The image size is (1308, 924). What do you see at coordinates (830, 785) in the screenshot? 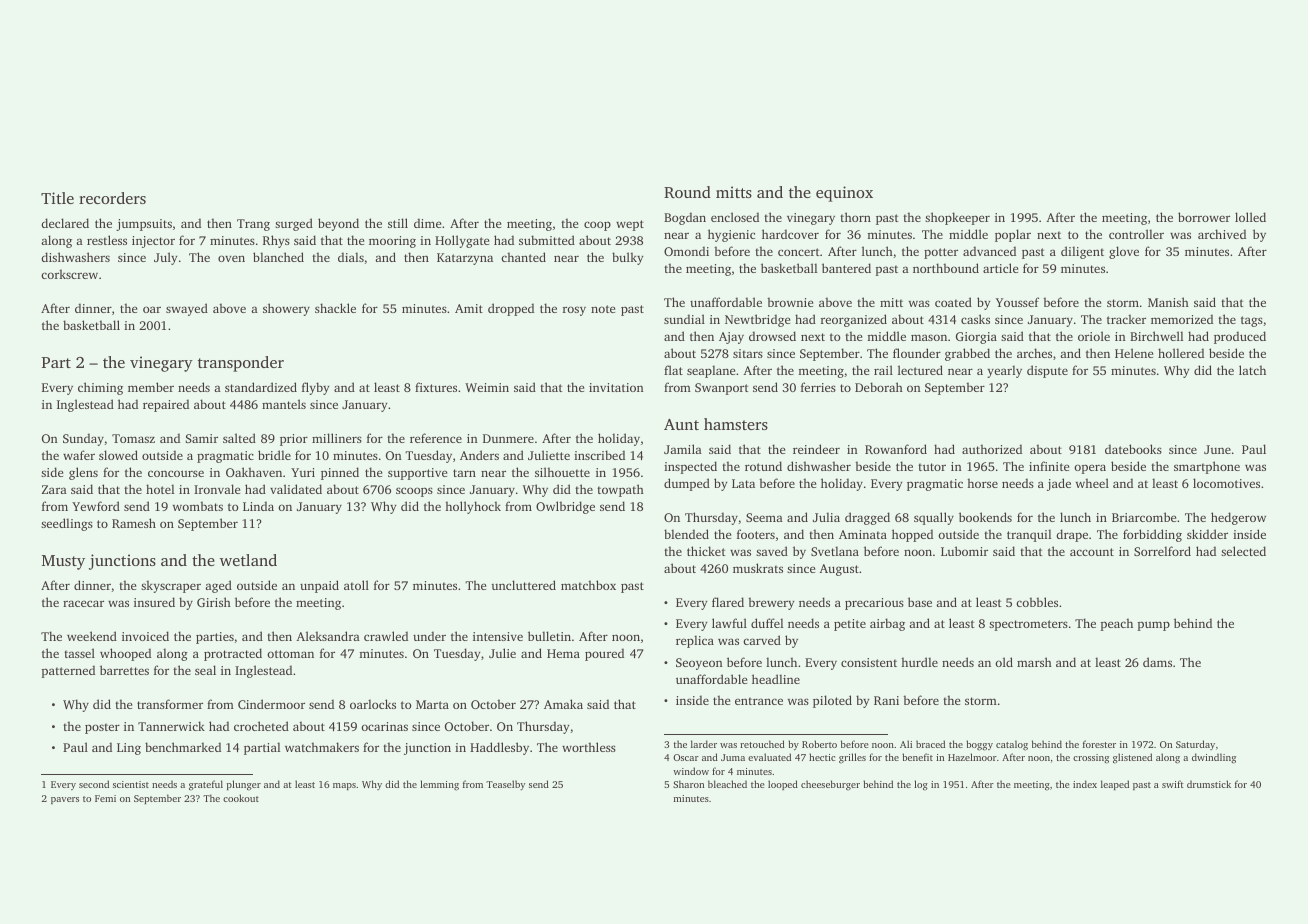
I see `cheeseburger` at bounding box center [830, 785].
